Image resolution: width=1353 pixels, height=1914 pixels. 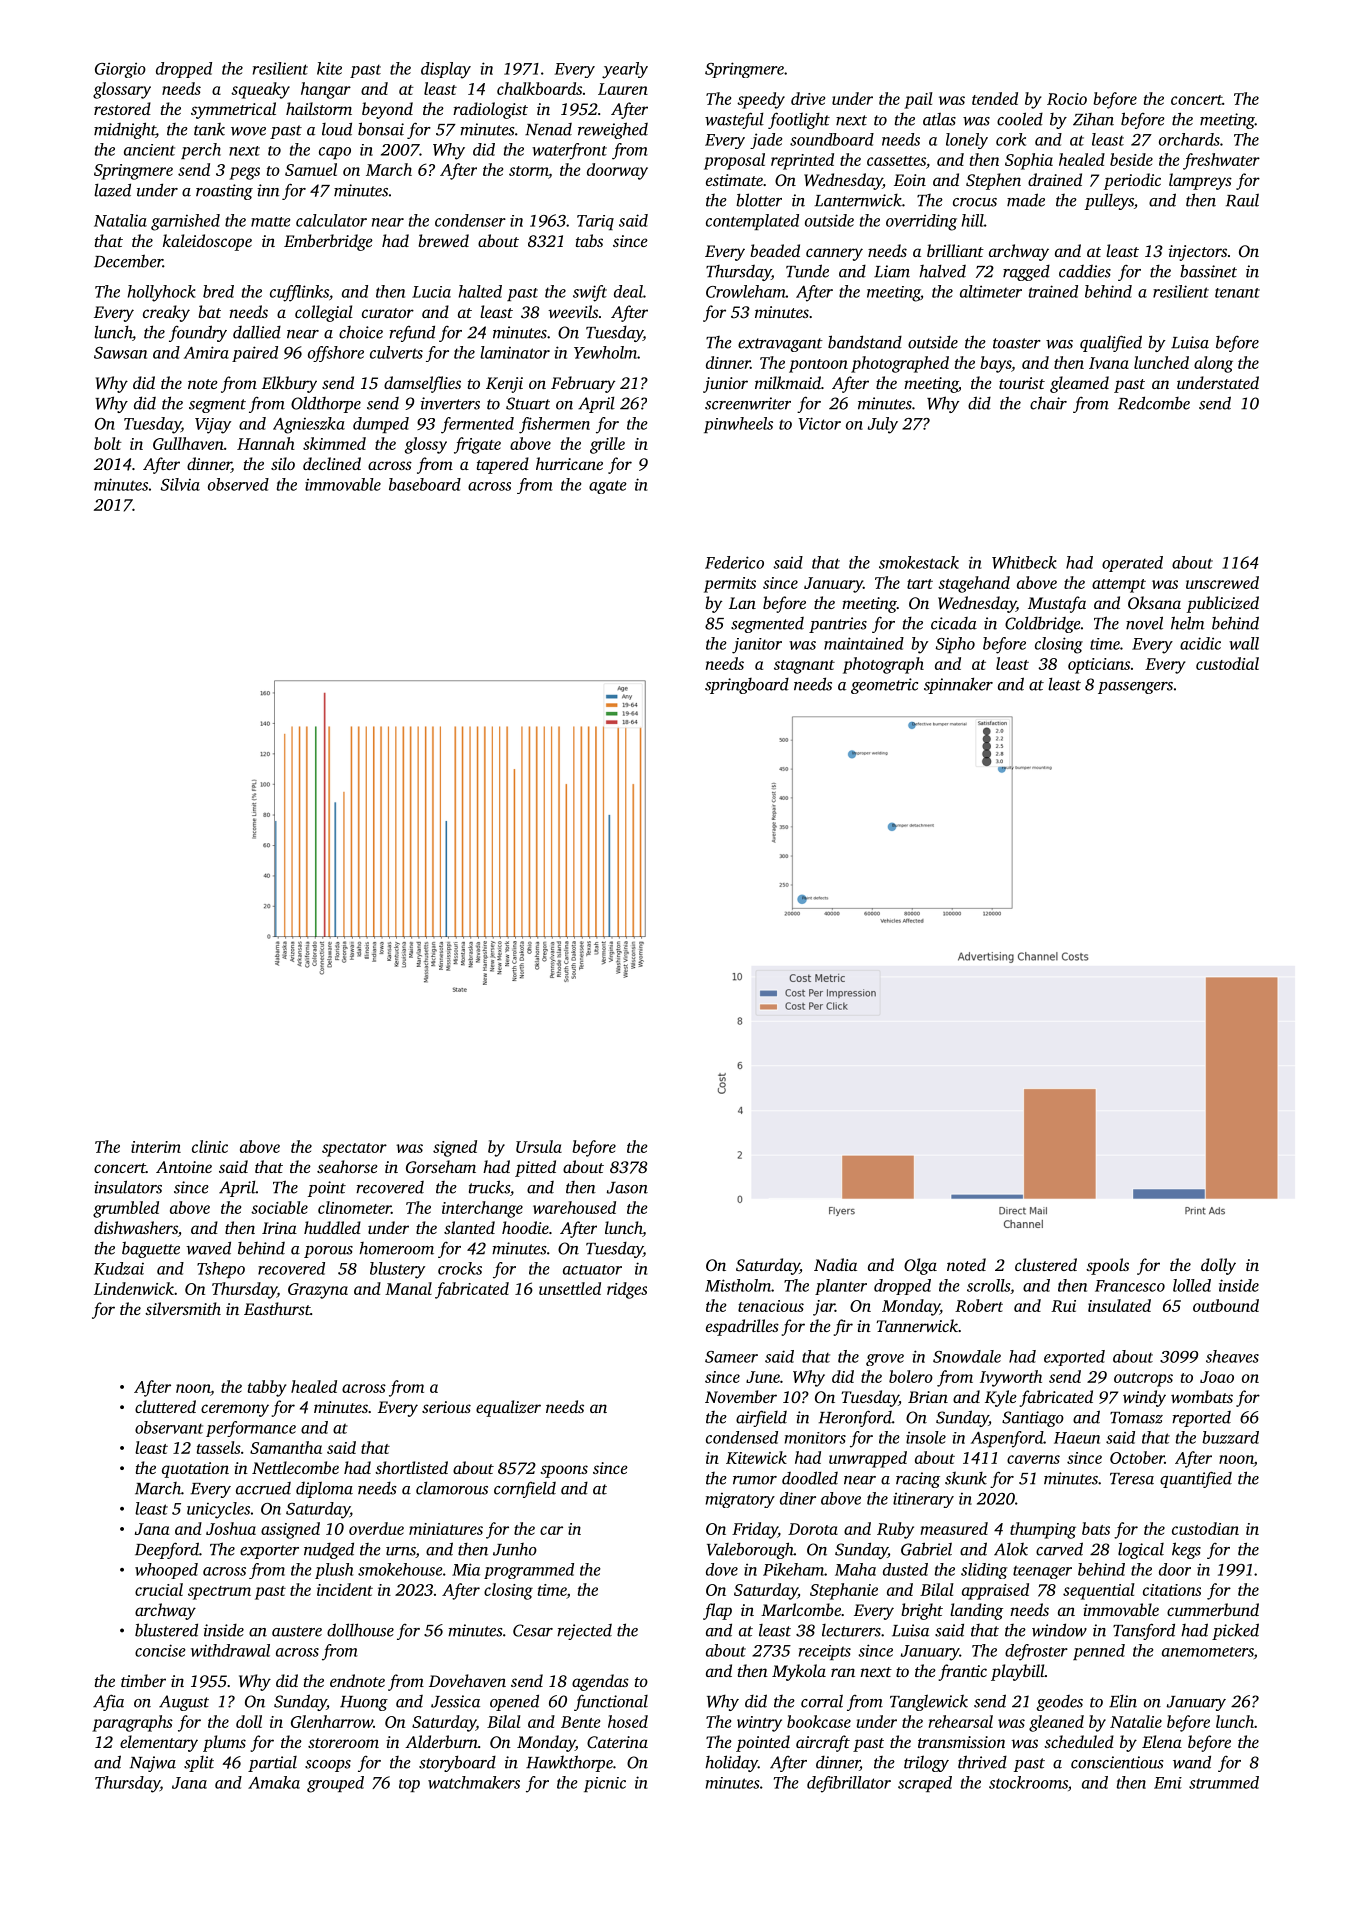 I want to click on yearly, so click(x=625, y=70).
